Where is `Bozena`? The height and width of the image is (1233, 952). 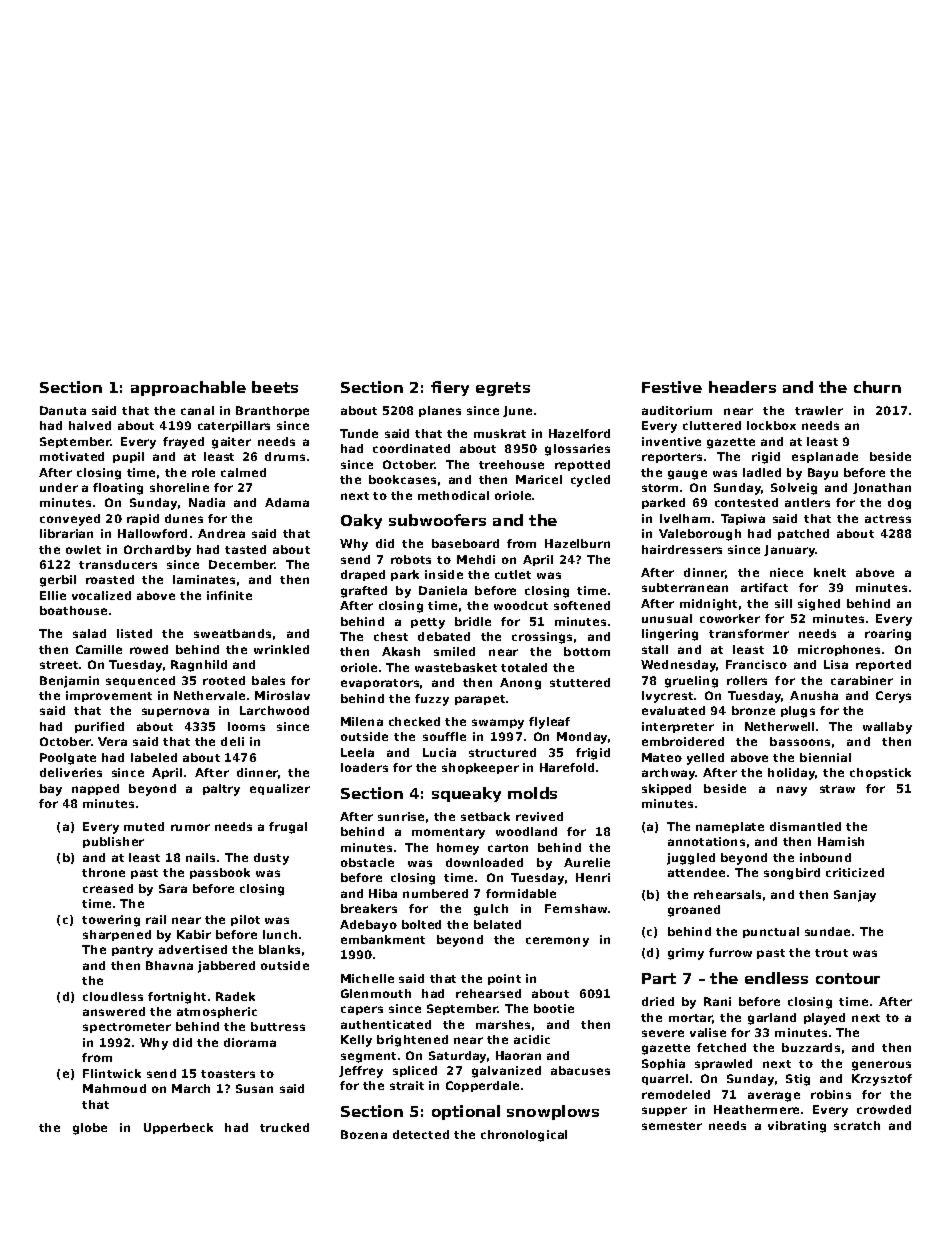 Bozena is located at coordinates (364, 1134).
